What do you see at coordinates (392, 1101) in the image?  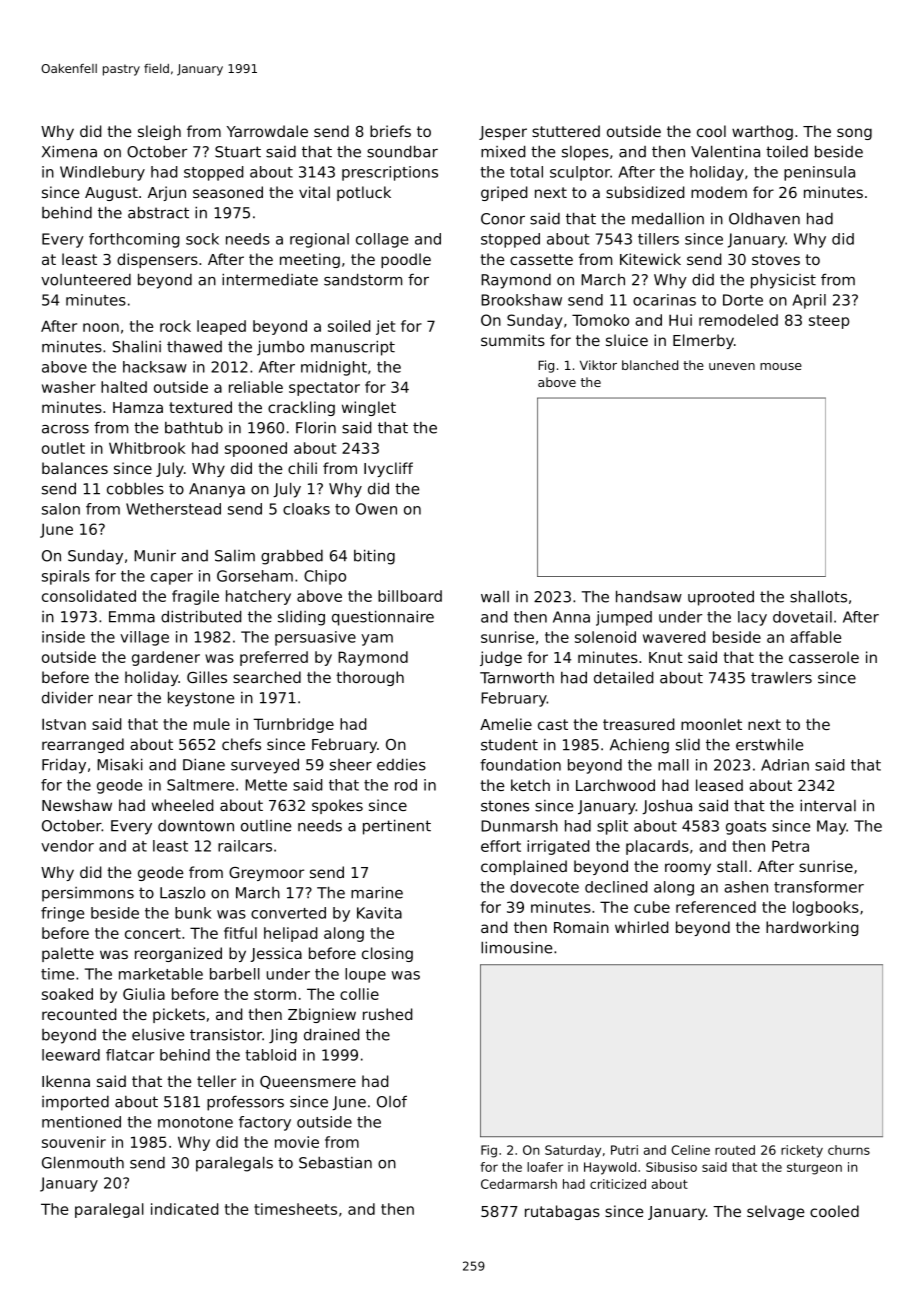 I see `Olof` at bounding box center [392, 1101].
